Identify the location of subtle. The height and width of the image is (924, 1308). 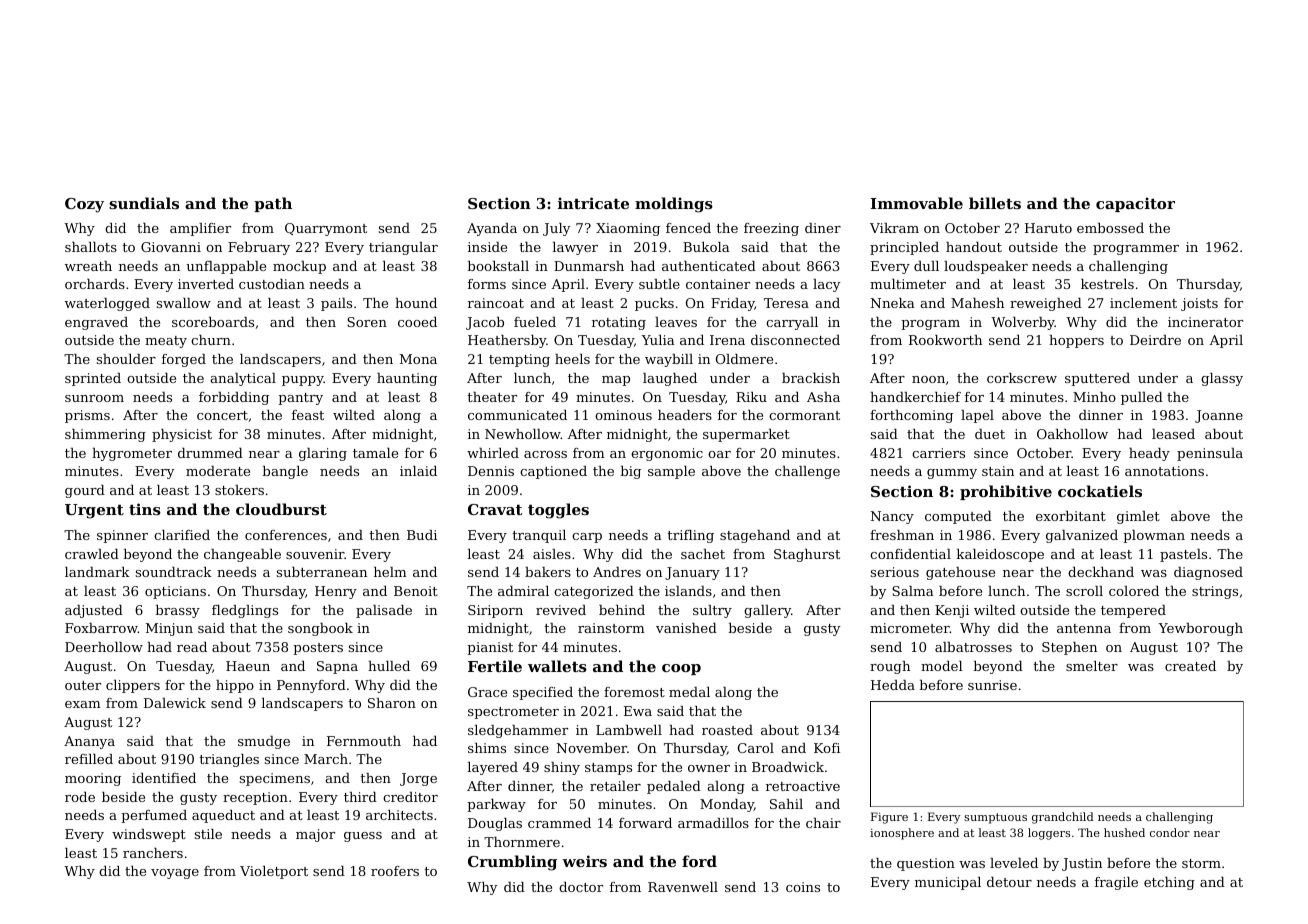
(659, 284).
